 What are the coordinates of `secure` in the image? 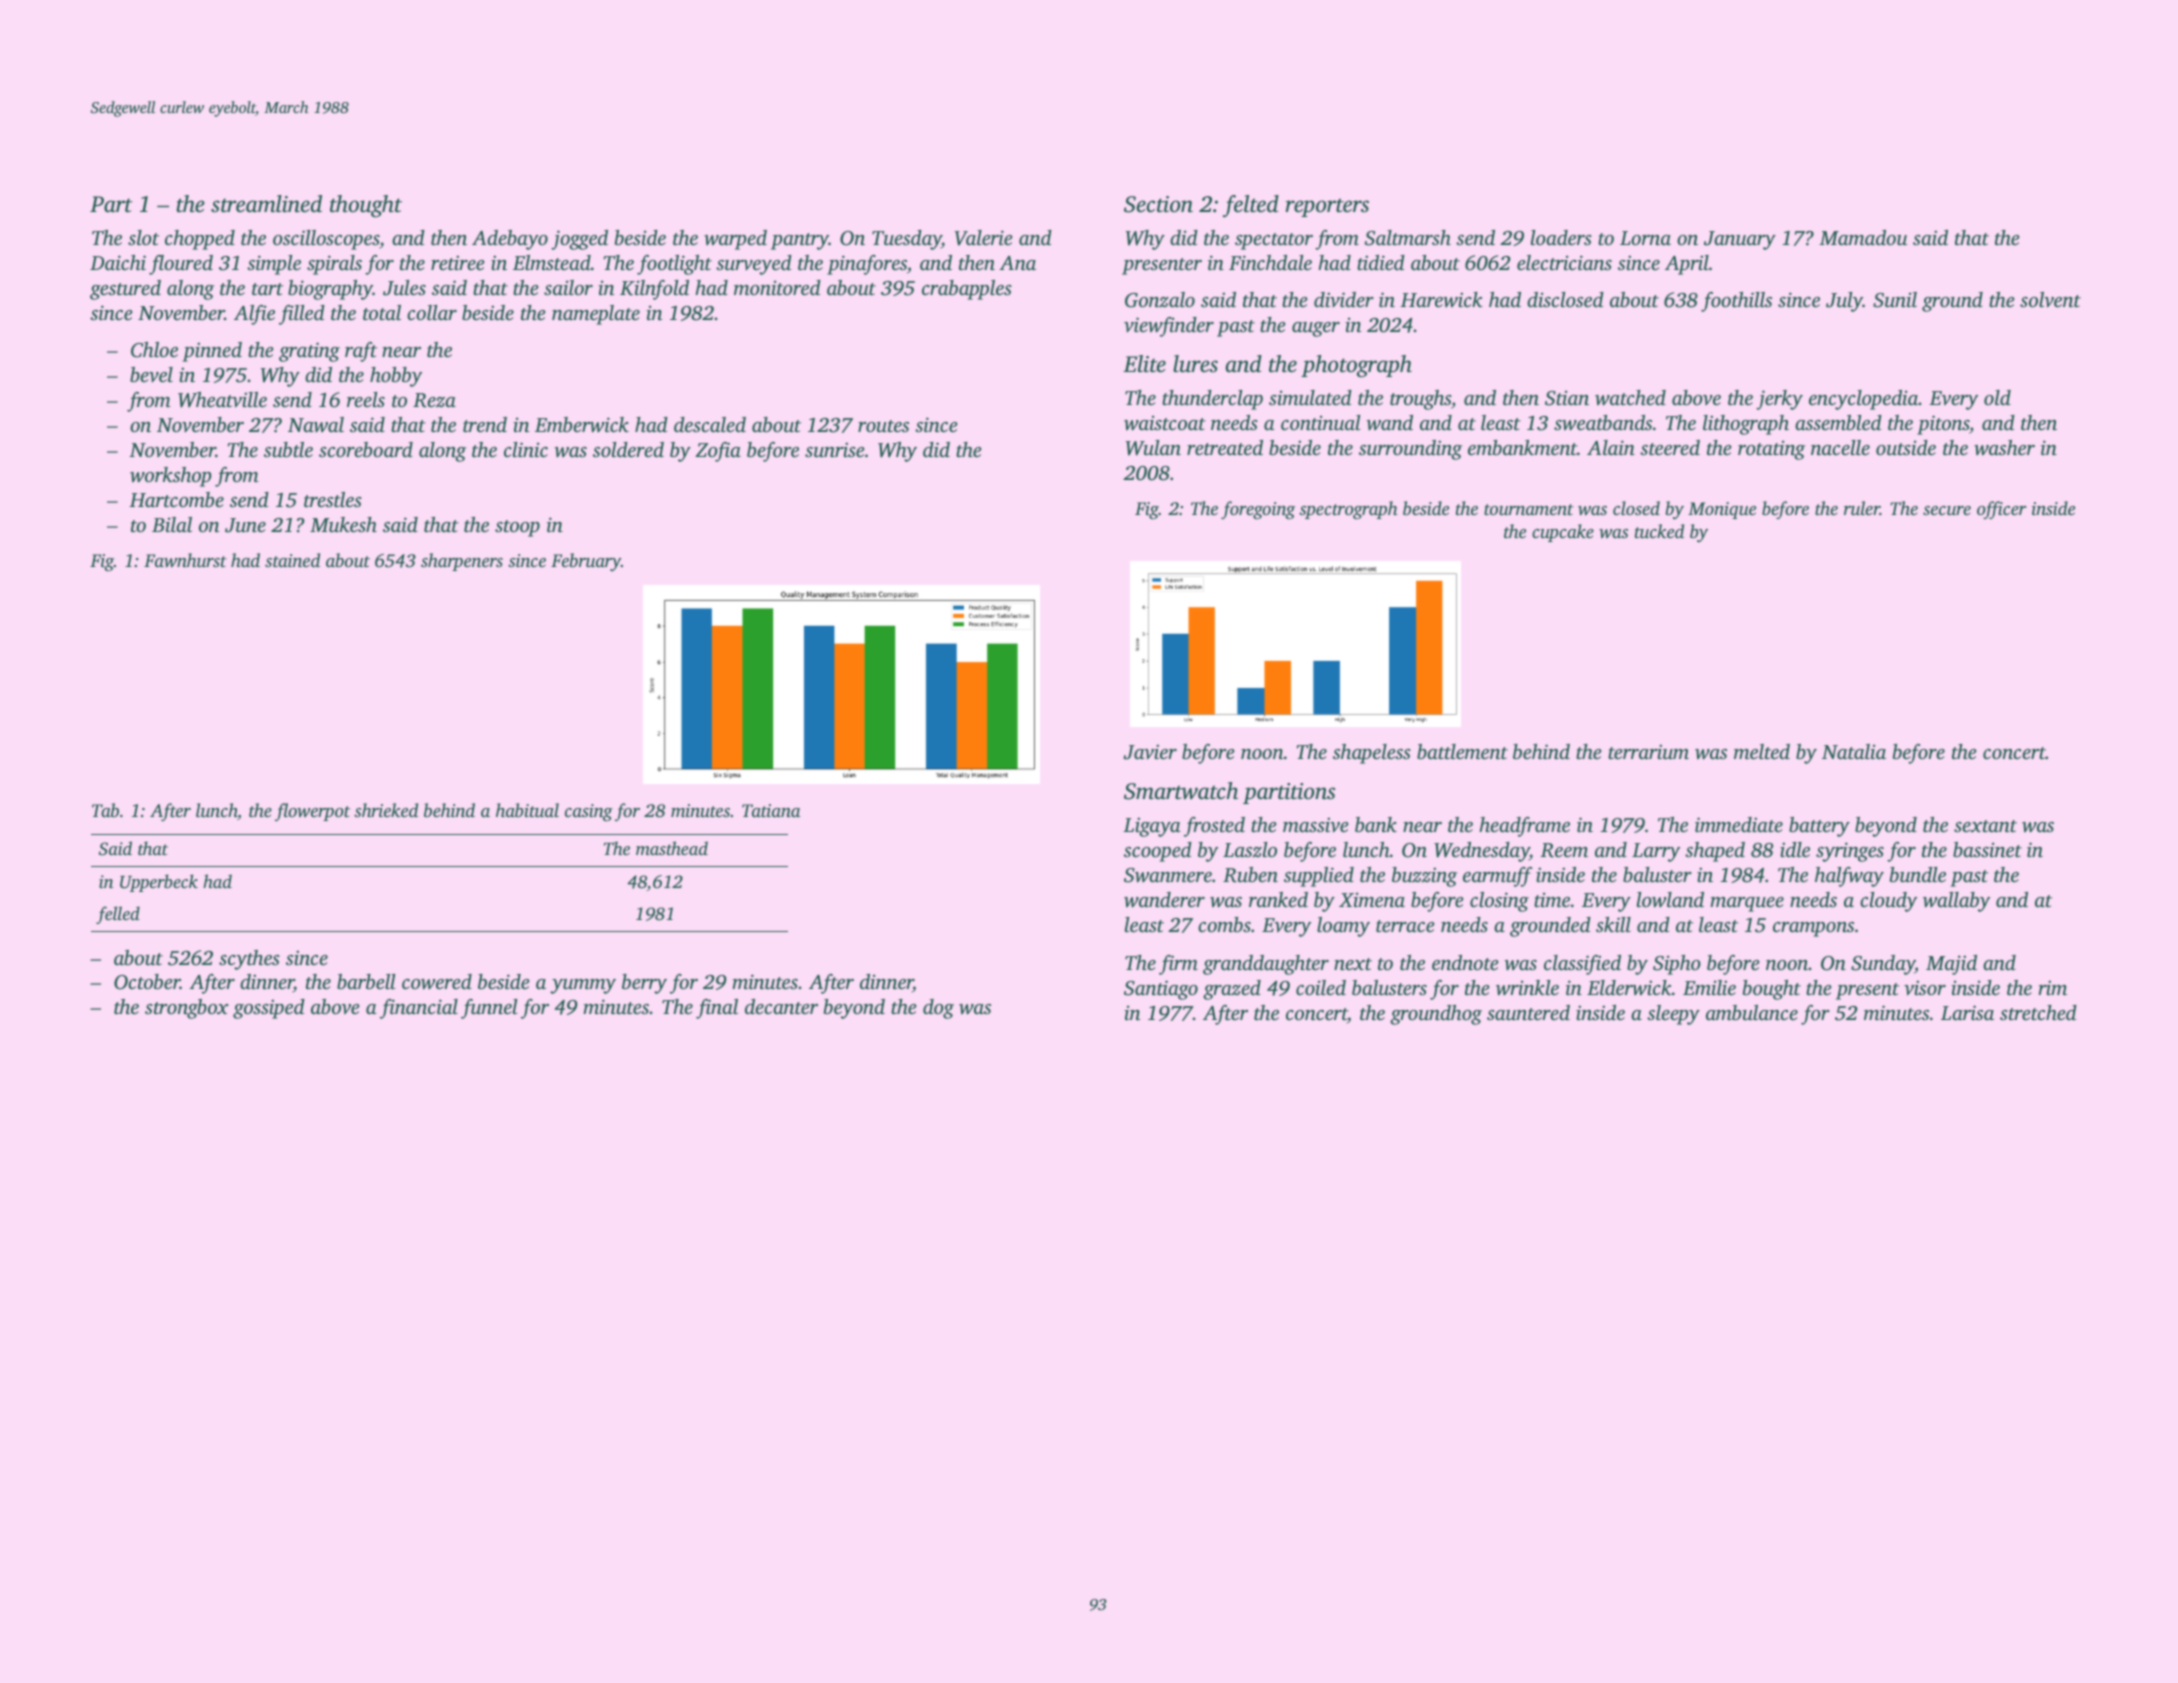 It's located at (1947, 510).
